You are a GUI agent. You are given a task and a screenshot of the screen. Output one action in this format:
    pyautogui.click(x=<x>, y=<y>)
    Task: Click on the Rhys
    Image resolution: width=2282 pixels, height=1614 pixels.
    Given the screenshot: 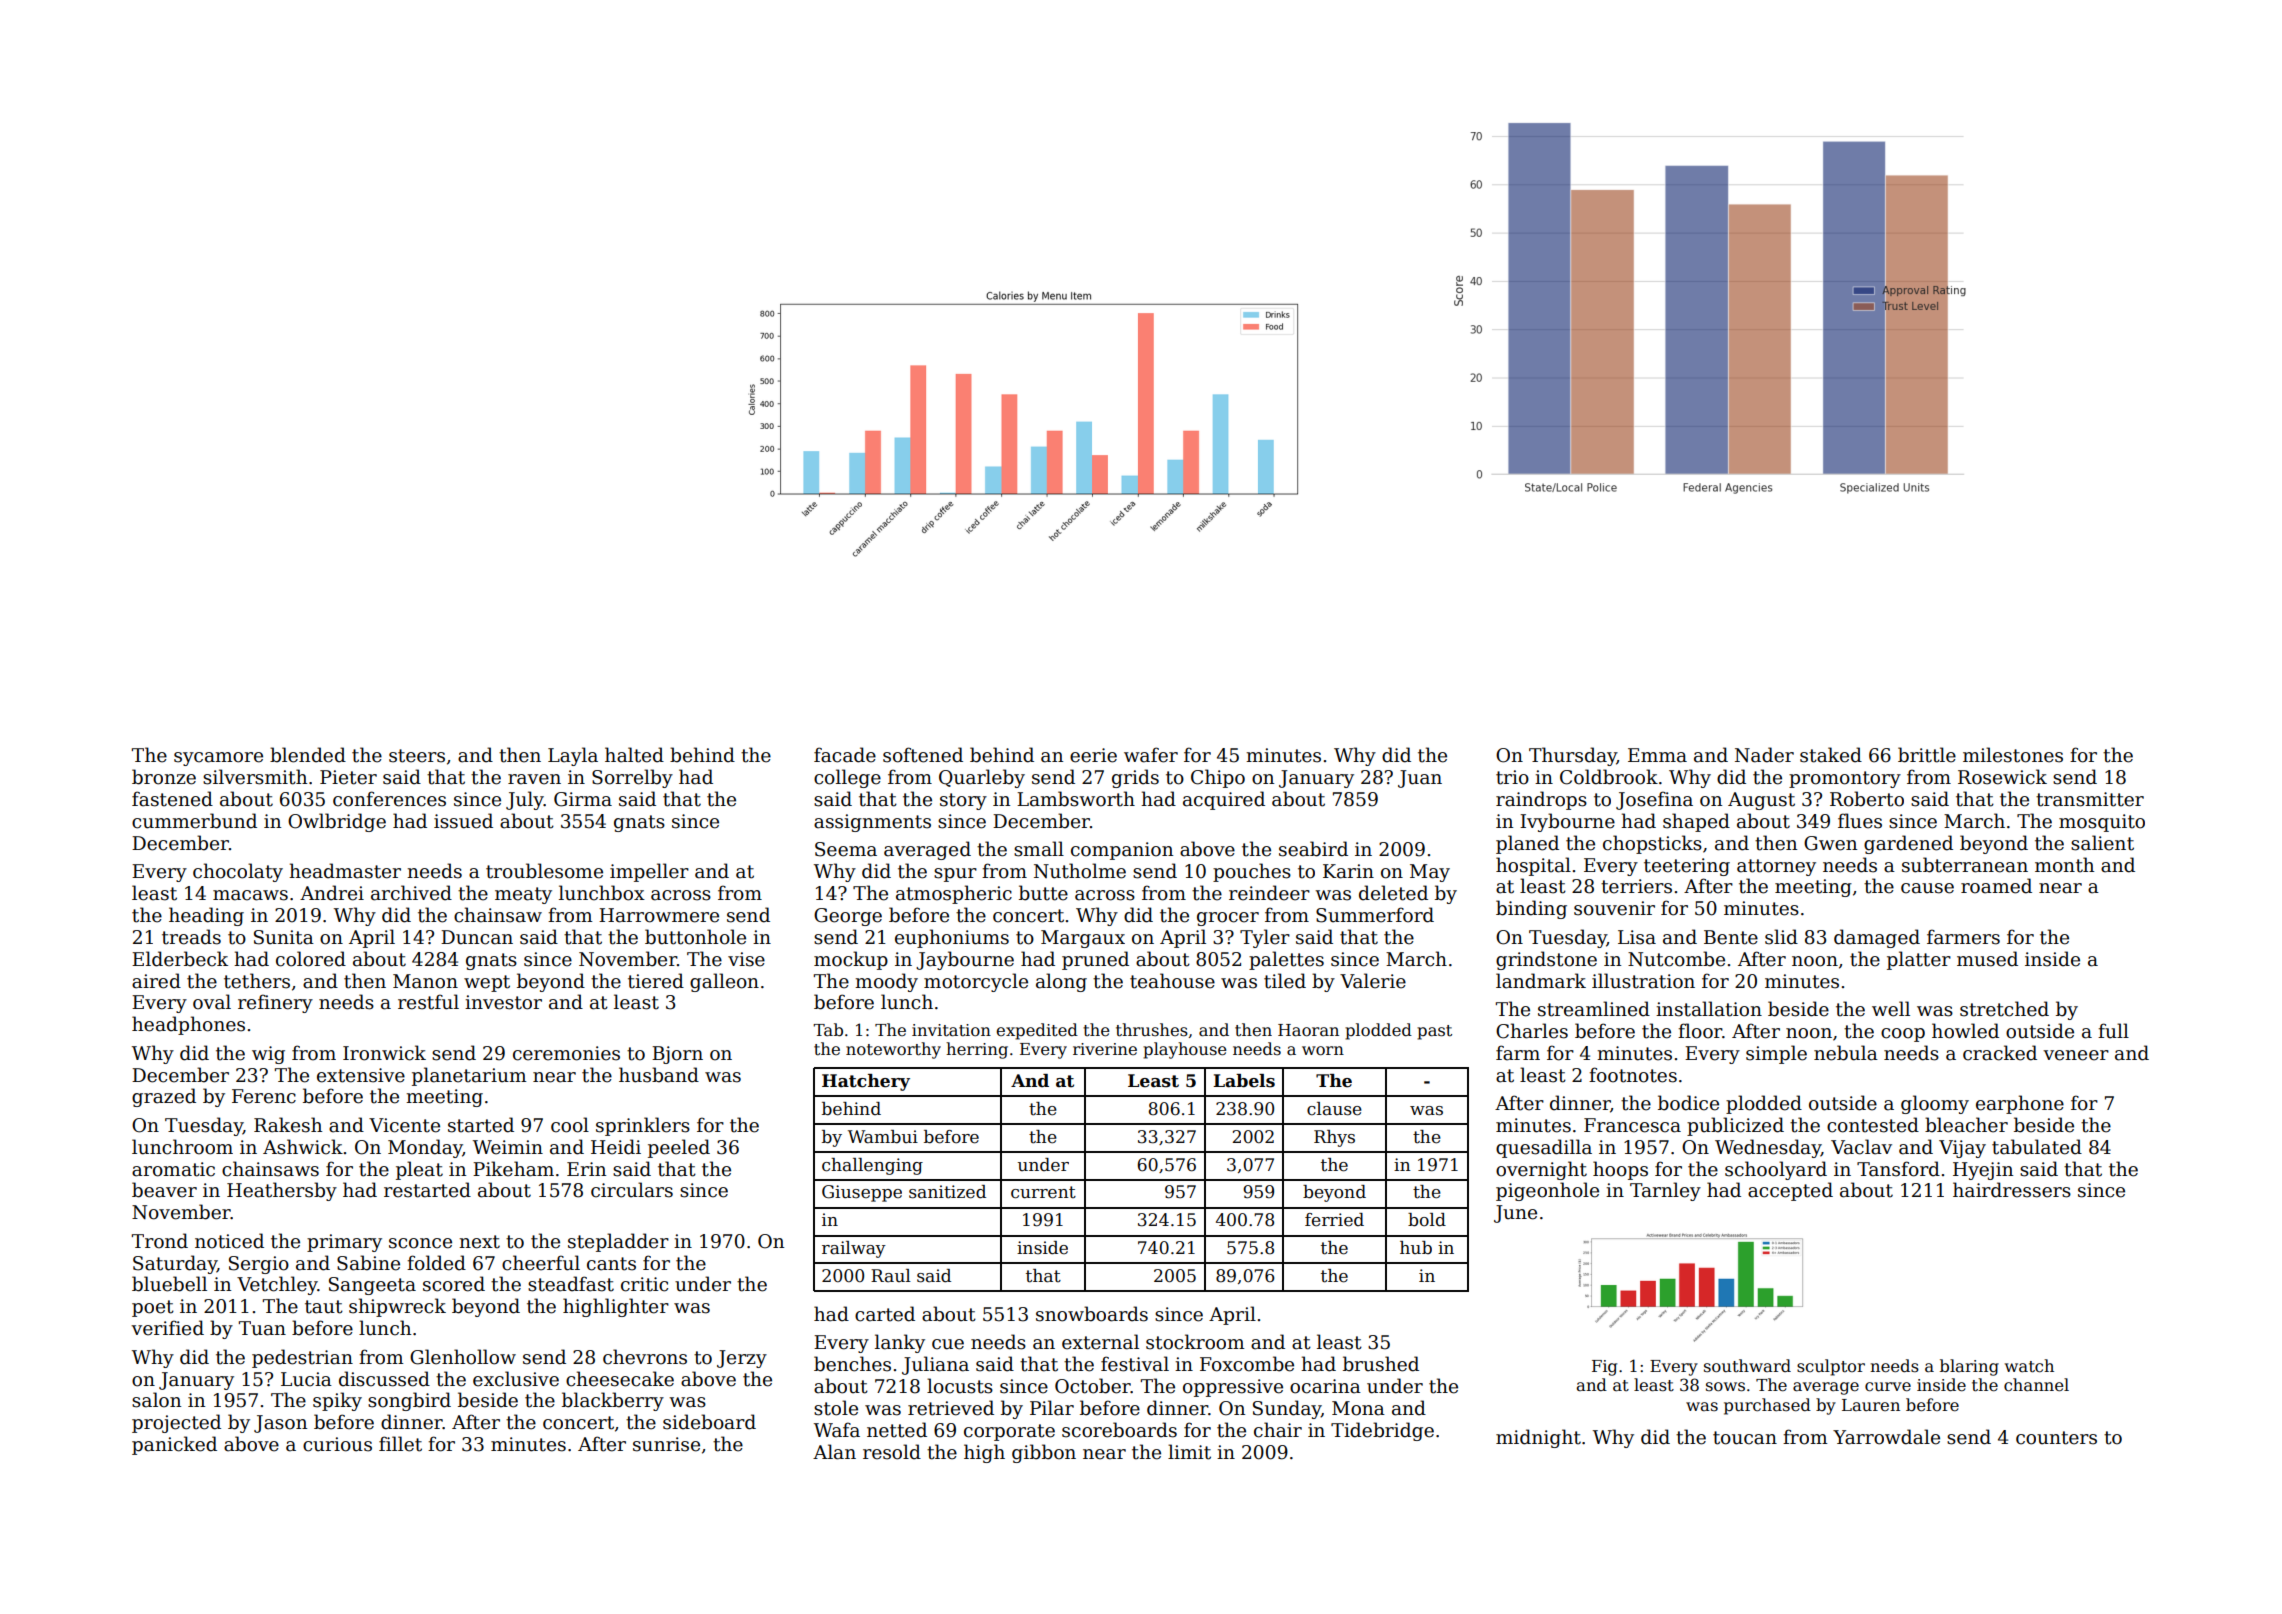 What is the action you would take?
    pyautogui.click(x=1334, y=1138)
